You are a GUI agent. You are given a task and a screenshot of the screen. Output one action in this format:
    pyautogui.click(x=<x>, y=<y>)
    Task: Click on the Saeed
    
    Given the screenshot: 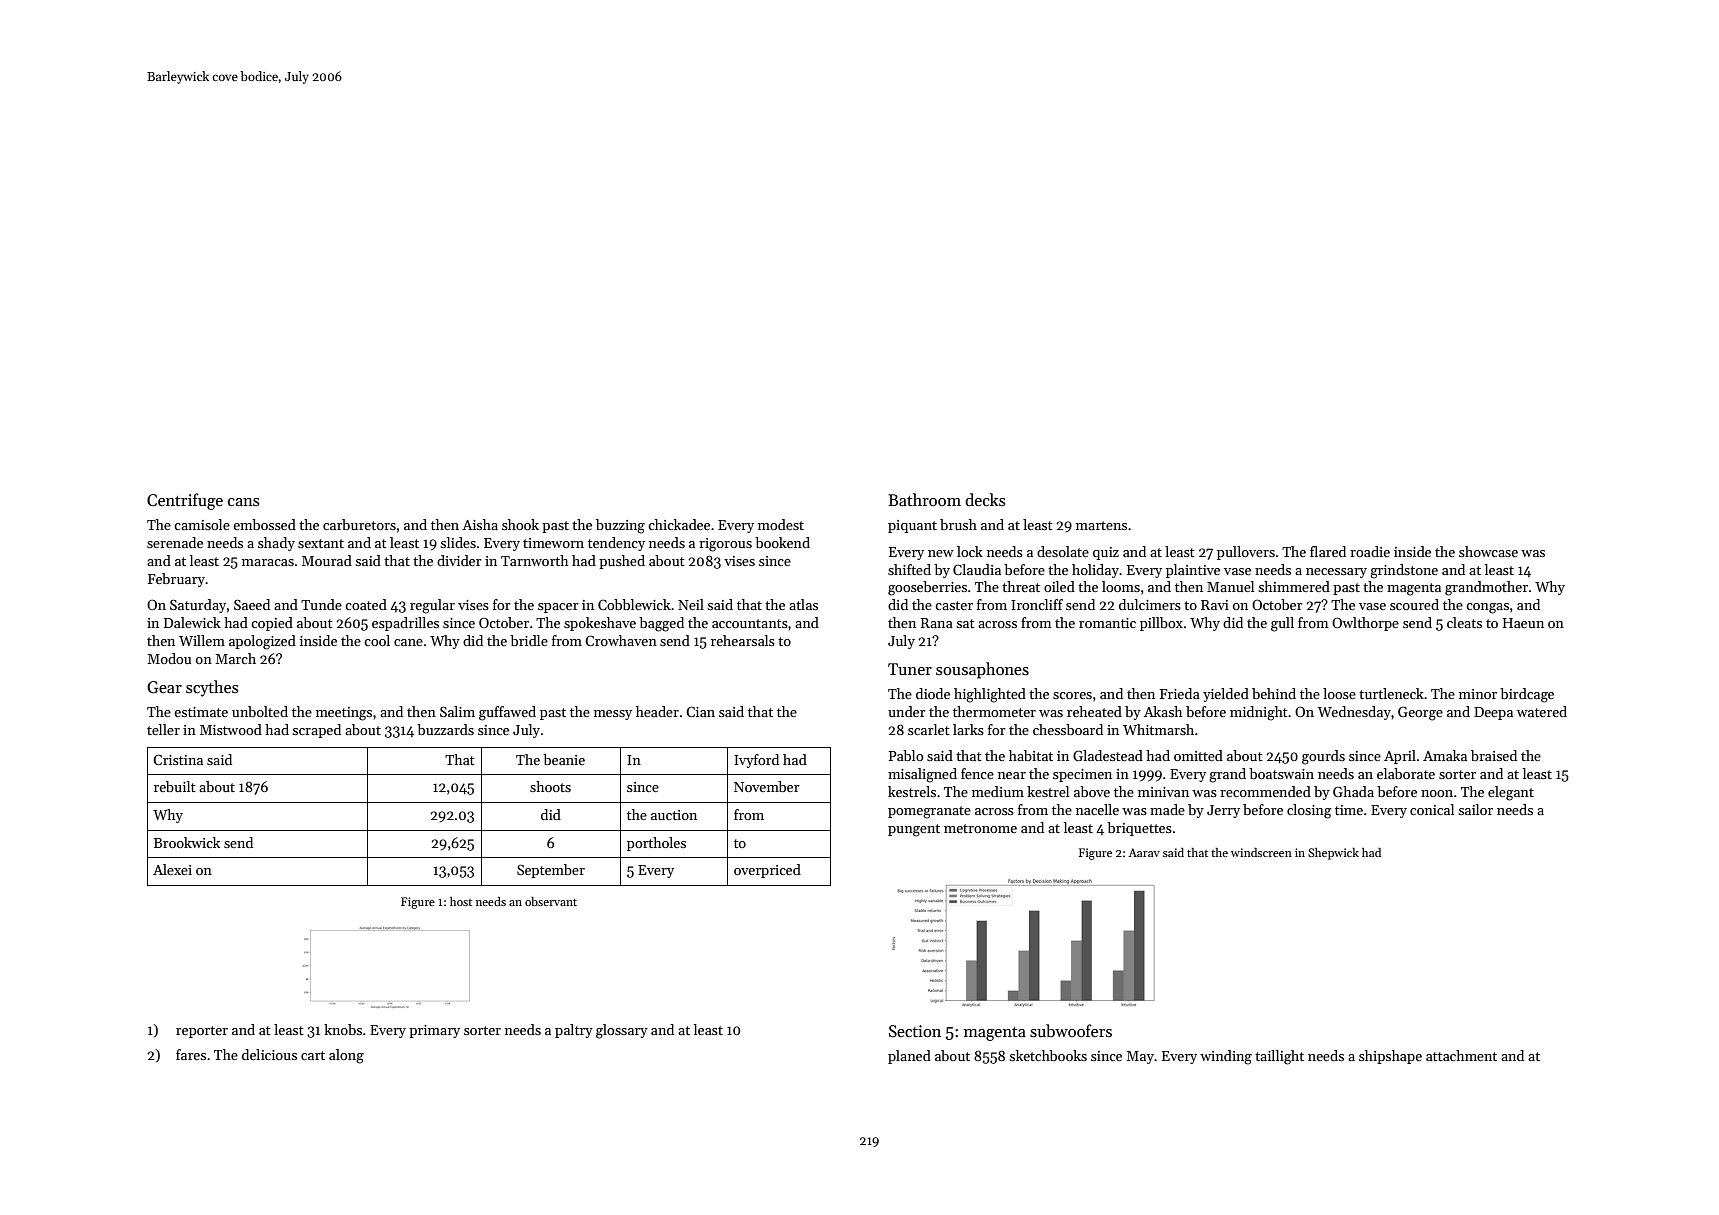 What is the action you would take?
    pyautogui.click(x=252, y=604)
